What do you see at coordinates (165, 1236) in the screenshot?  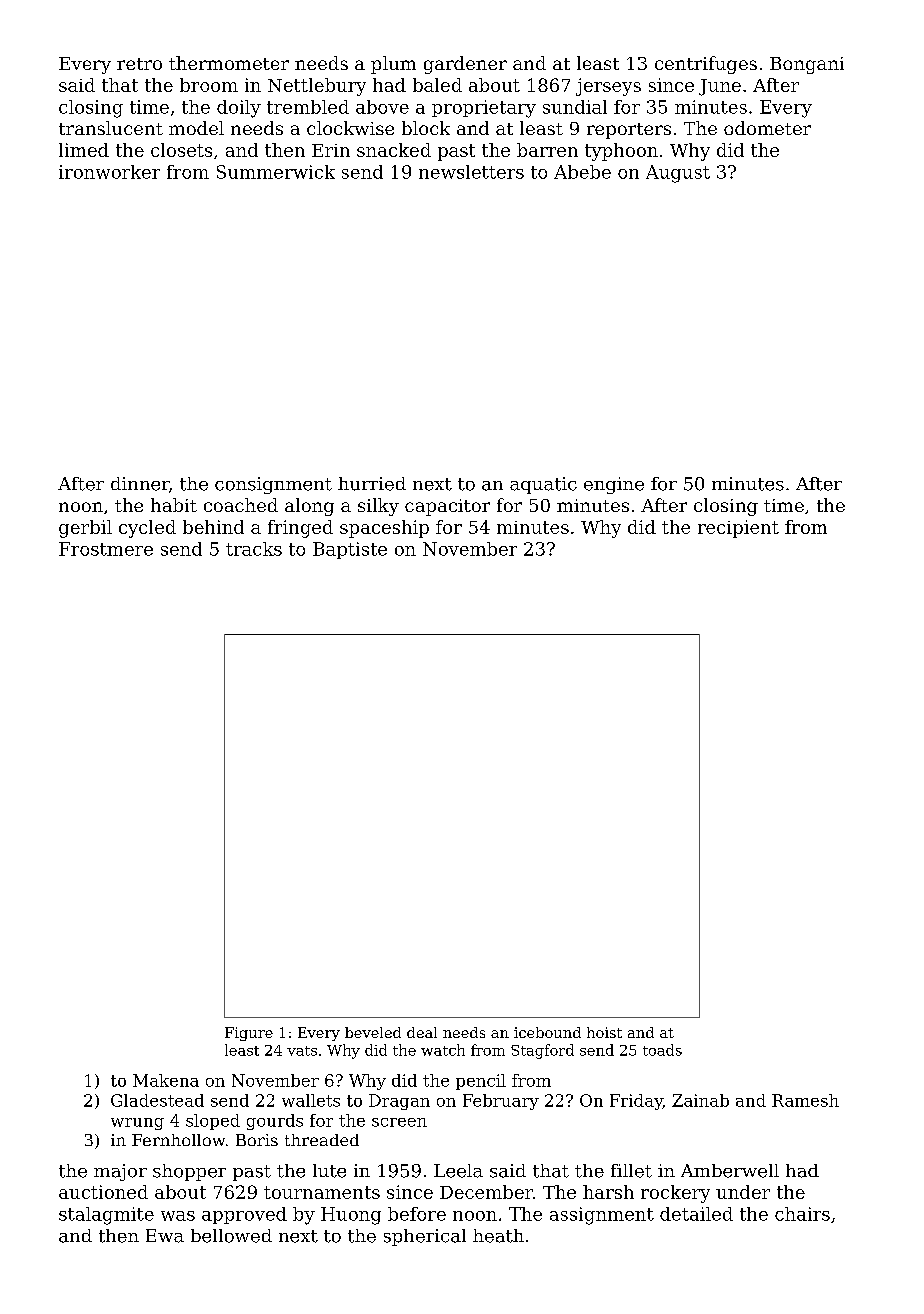 I see `Ewa` at bounding box center [165, 1236].
